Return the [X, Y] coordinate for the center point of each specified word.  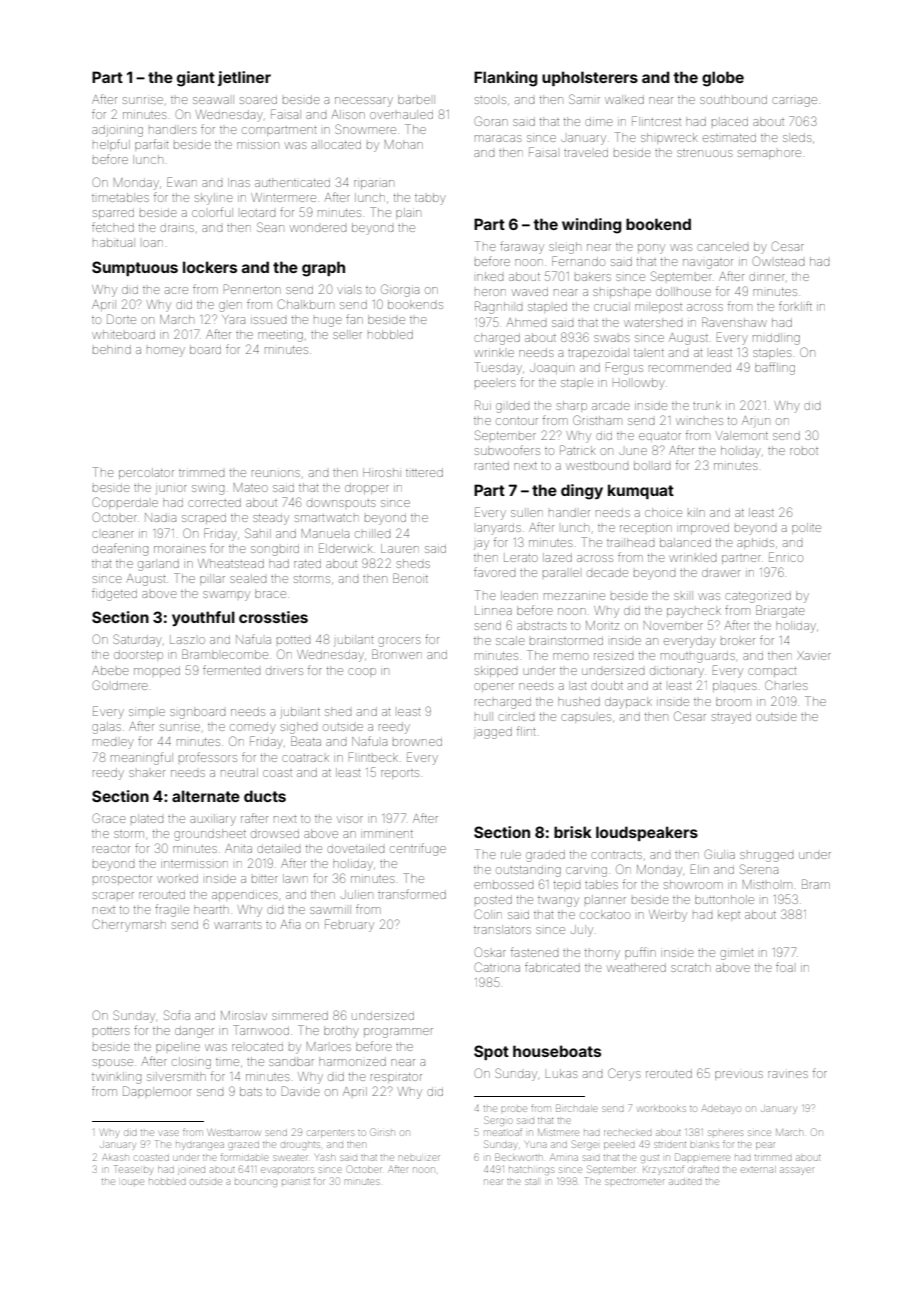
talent [649, 353]
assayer [797, 1171]
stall [532, 1181]
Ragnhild [498, 307]
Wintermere [283, 197]
